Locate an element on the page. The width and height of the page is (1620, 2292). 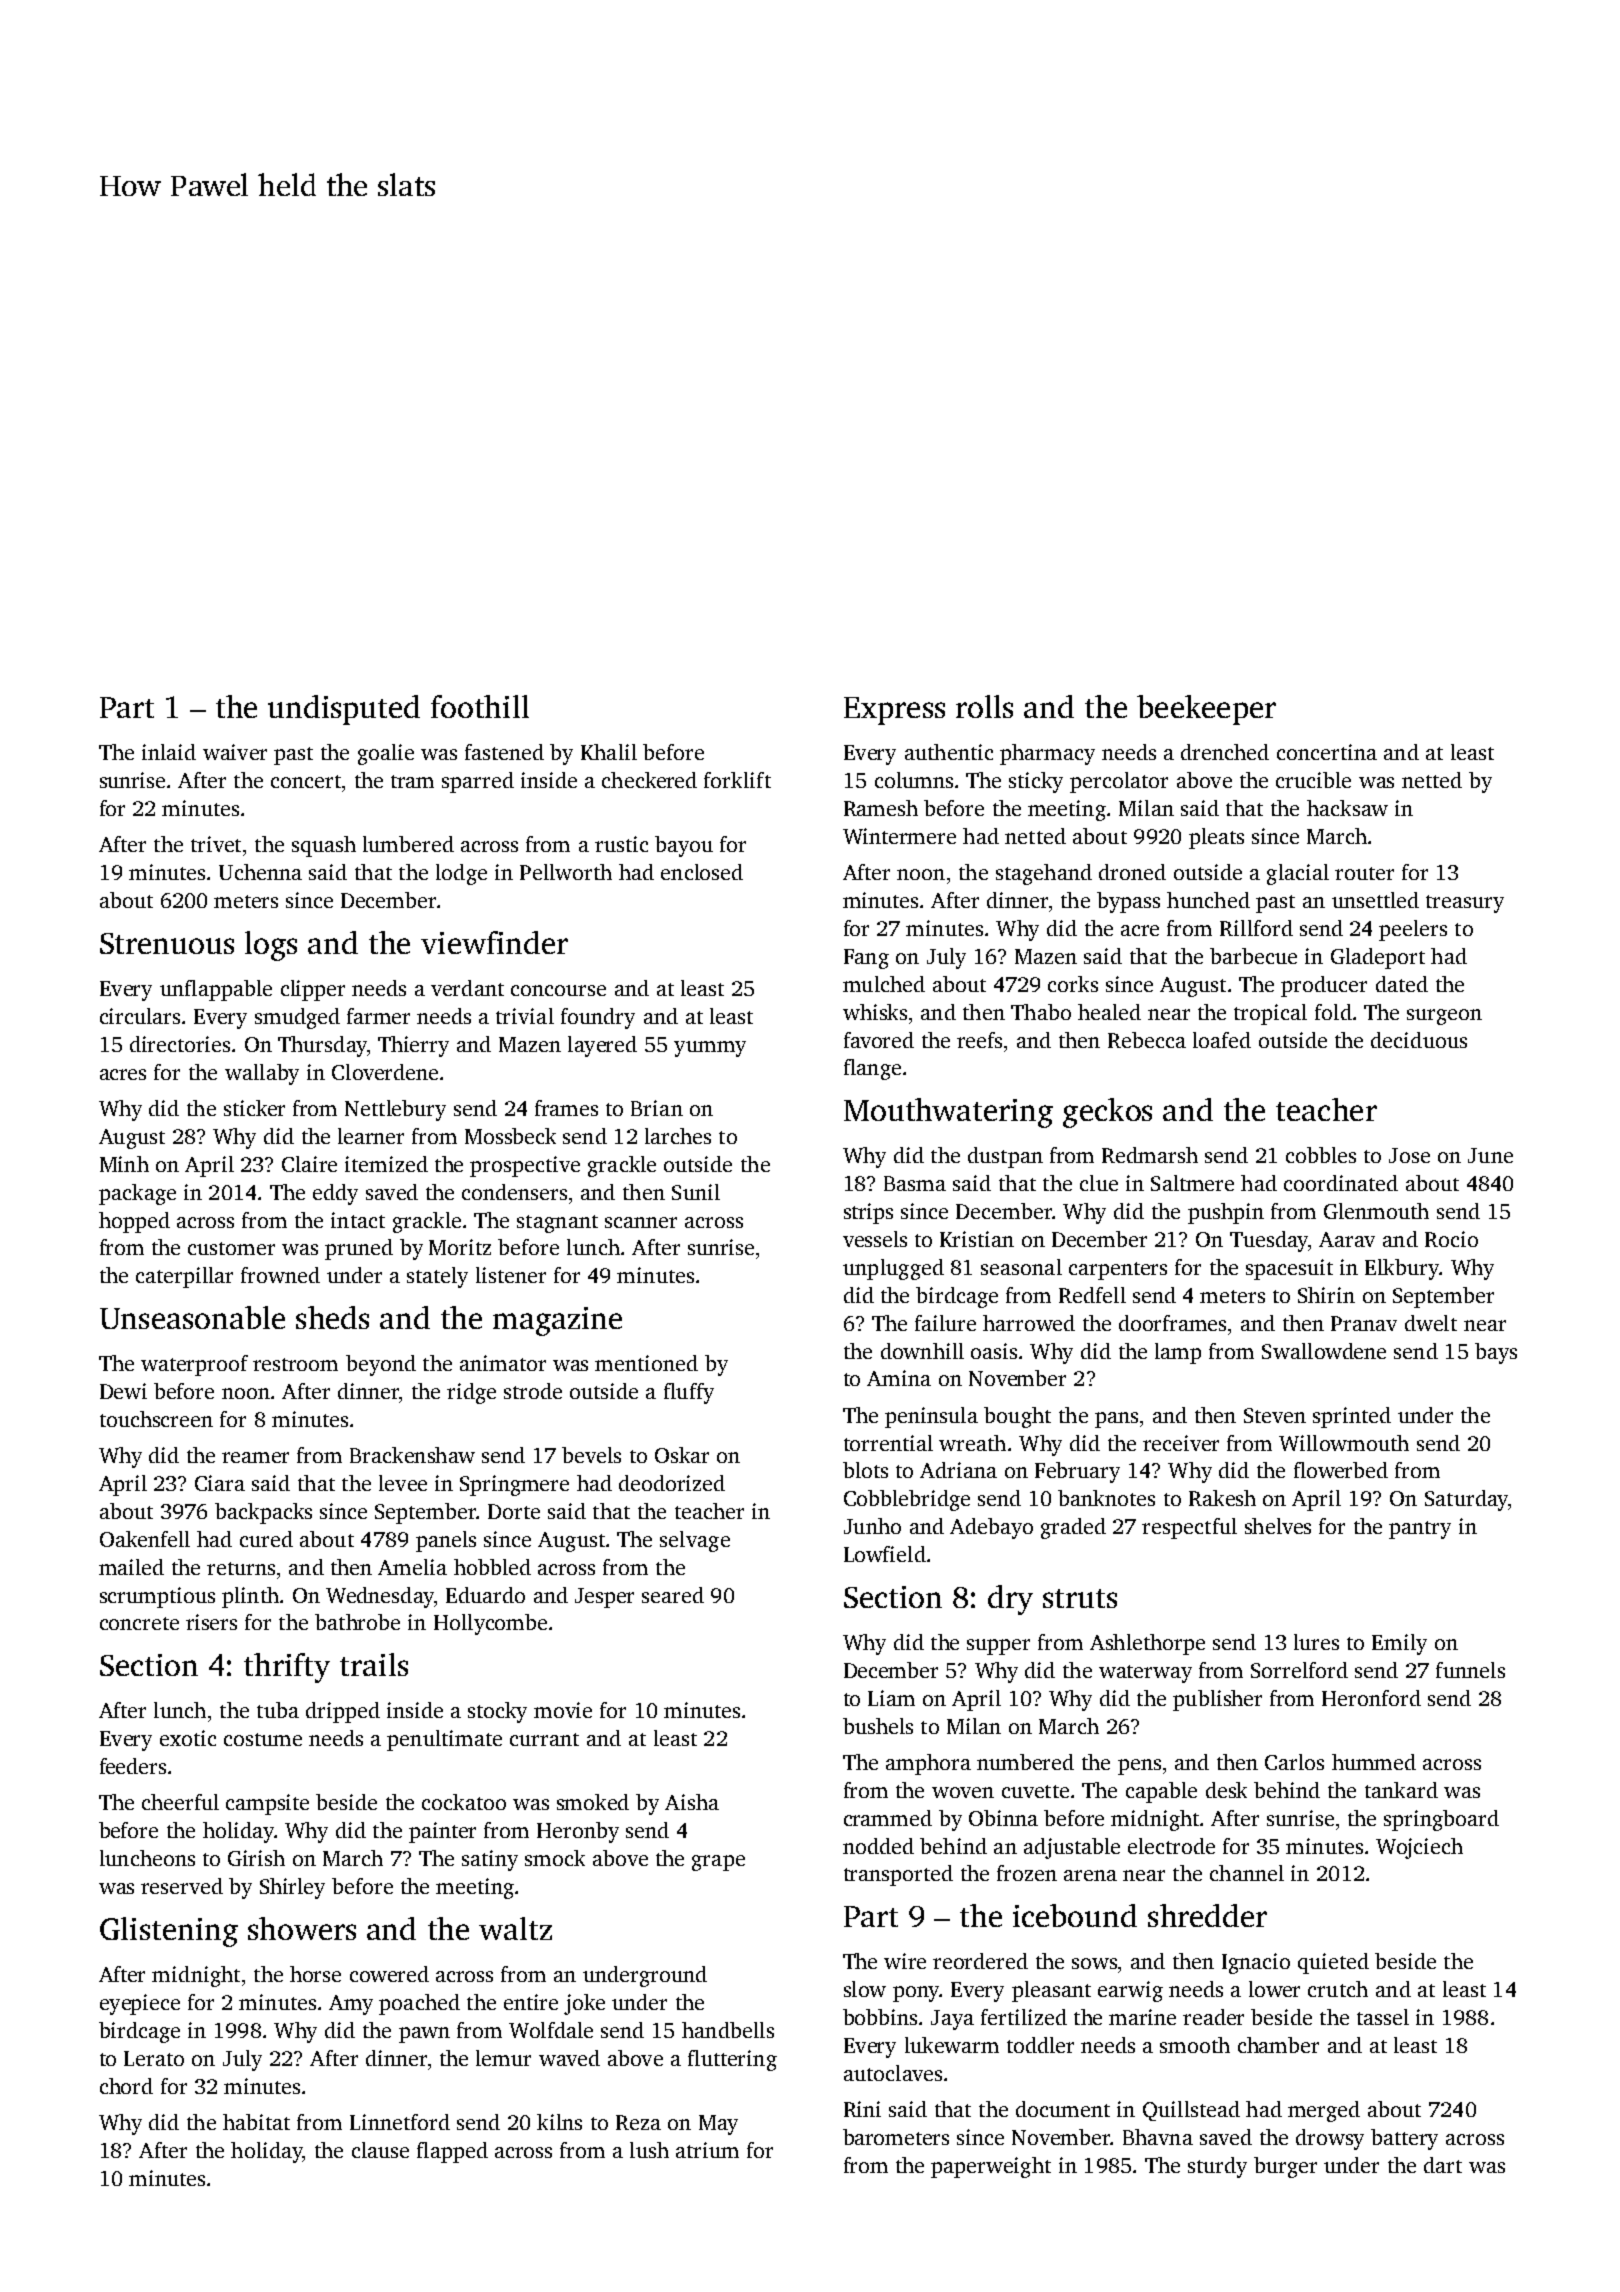
bayou is located at coordinates (684, 846).
